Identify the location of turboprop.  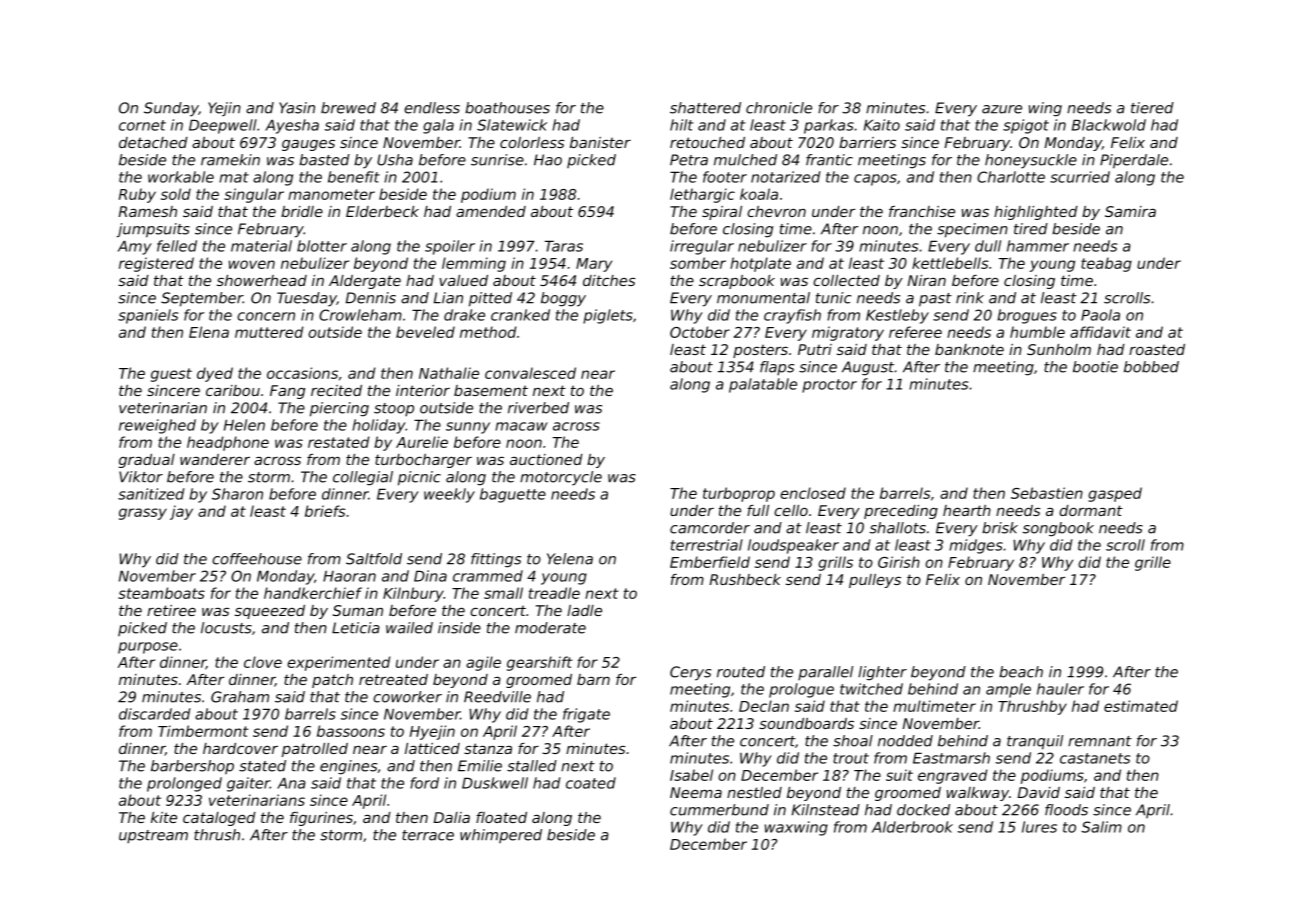
(739, 494).
